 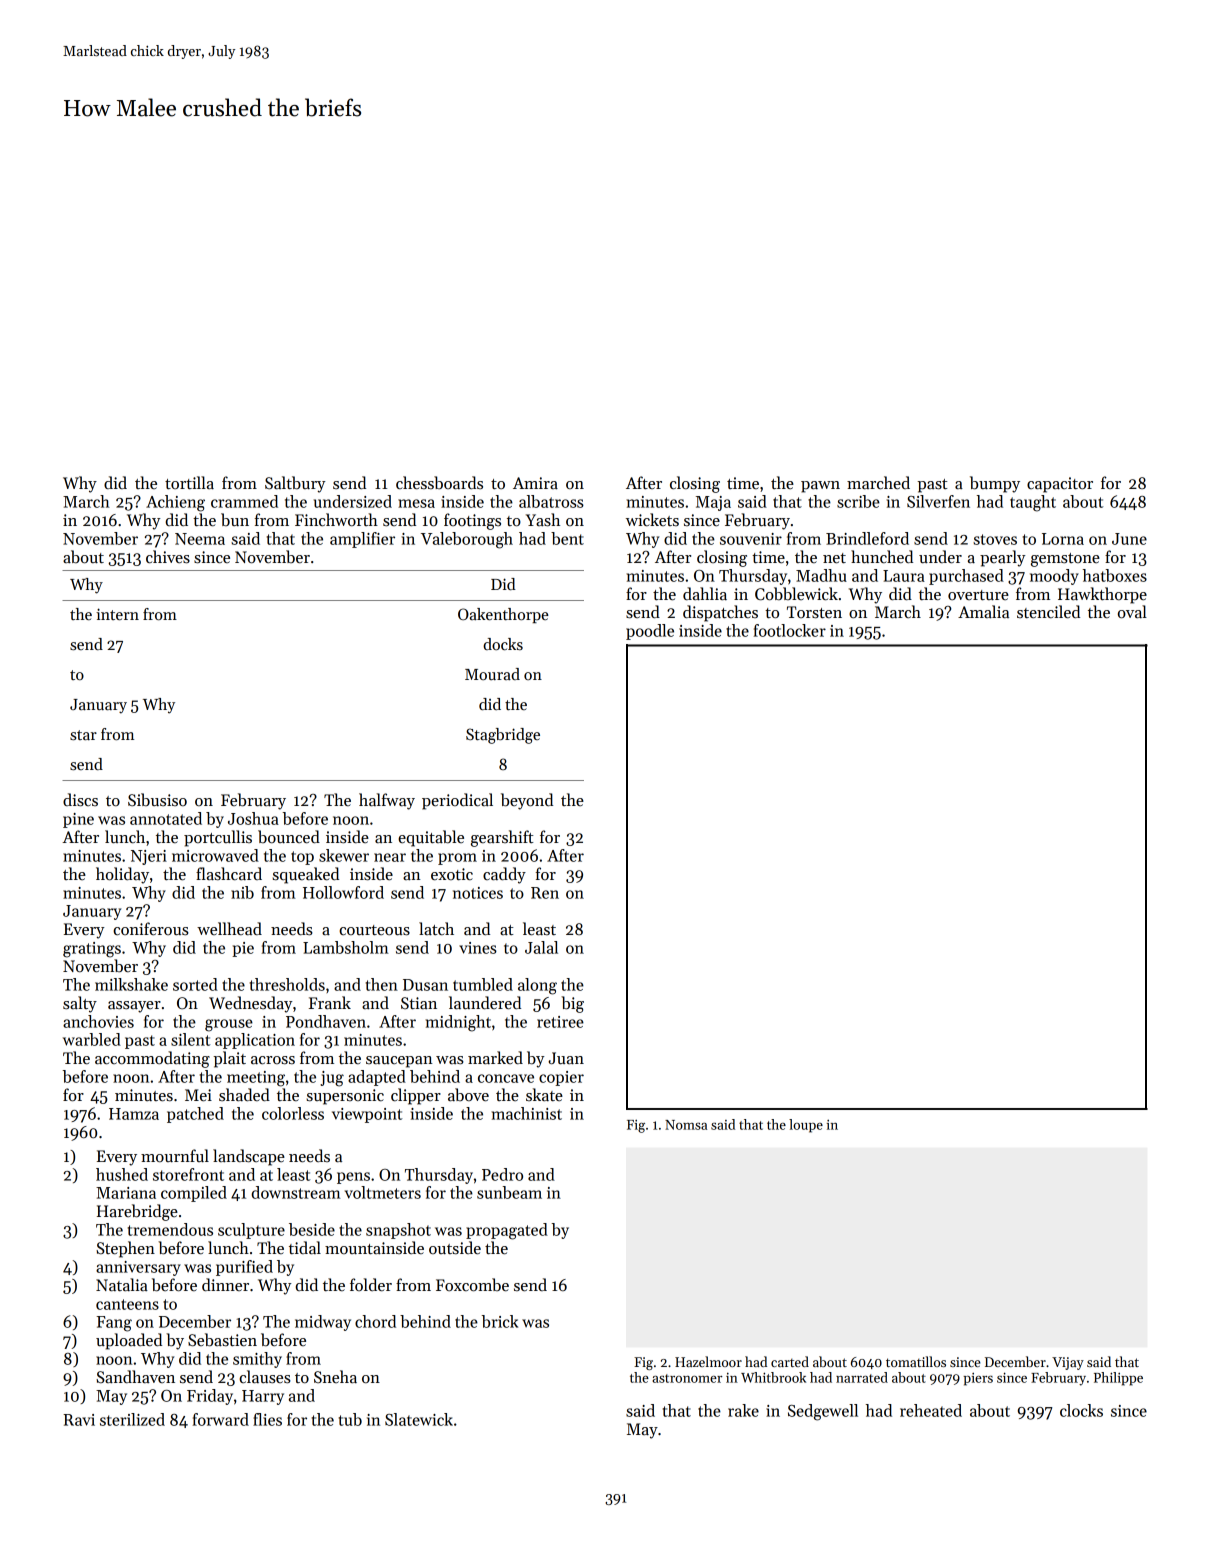 I want to click on Jalal, so click(x=541, y=947).
